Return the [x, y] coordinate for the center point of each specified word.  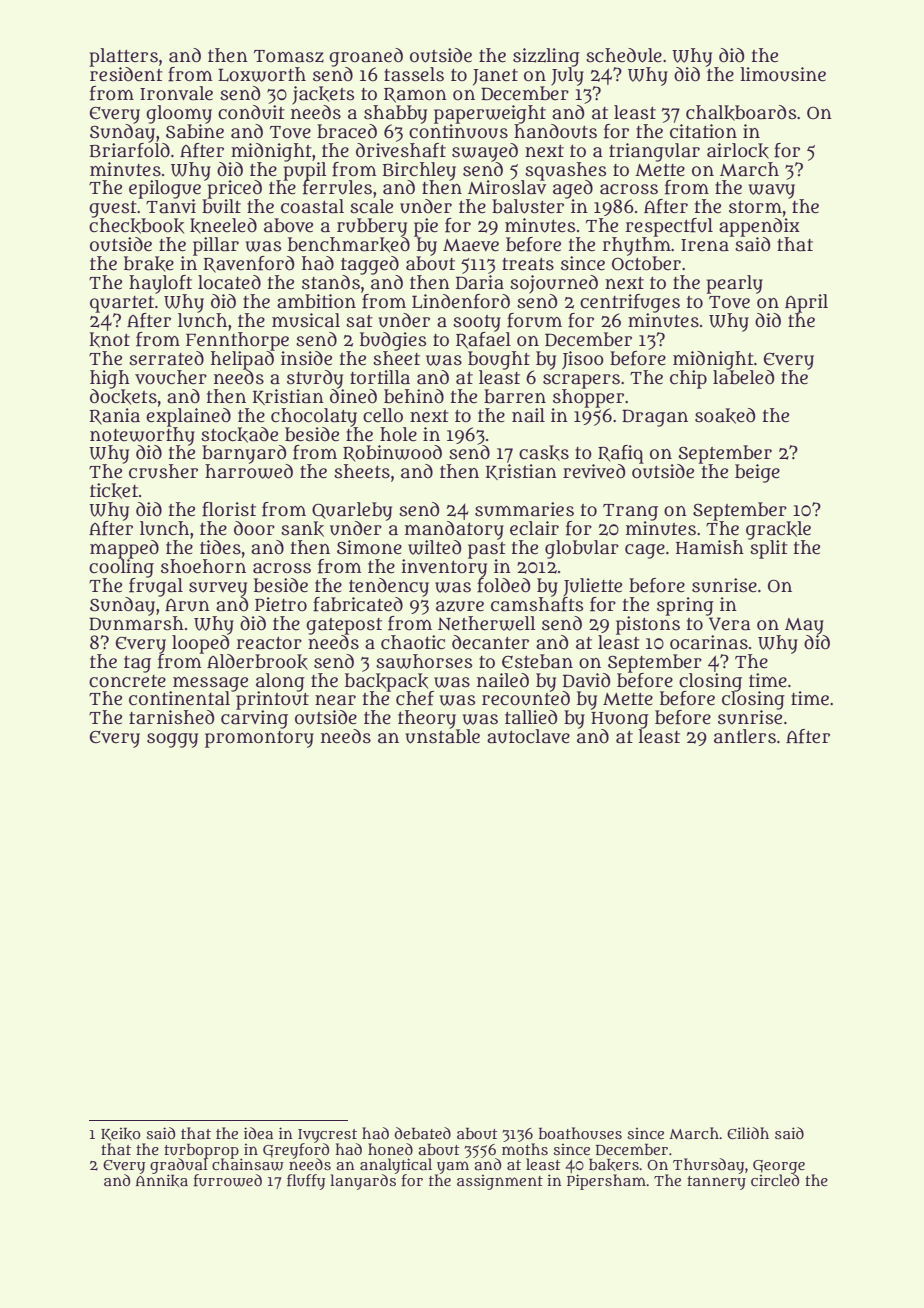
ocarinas [709, 642]
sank [302, 529]
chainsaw [248, 1165]
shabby [395, 114]
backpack [386, 682]
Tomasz [289, 56]
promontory [259, 739]
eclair [534, 528]
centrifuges [630, 303]
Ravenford [248, 264]
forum [534, 320]
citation [703, 131]
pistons [648, 625]
